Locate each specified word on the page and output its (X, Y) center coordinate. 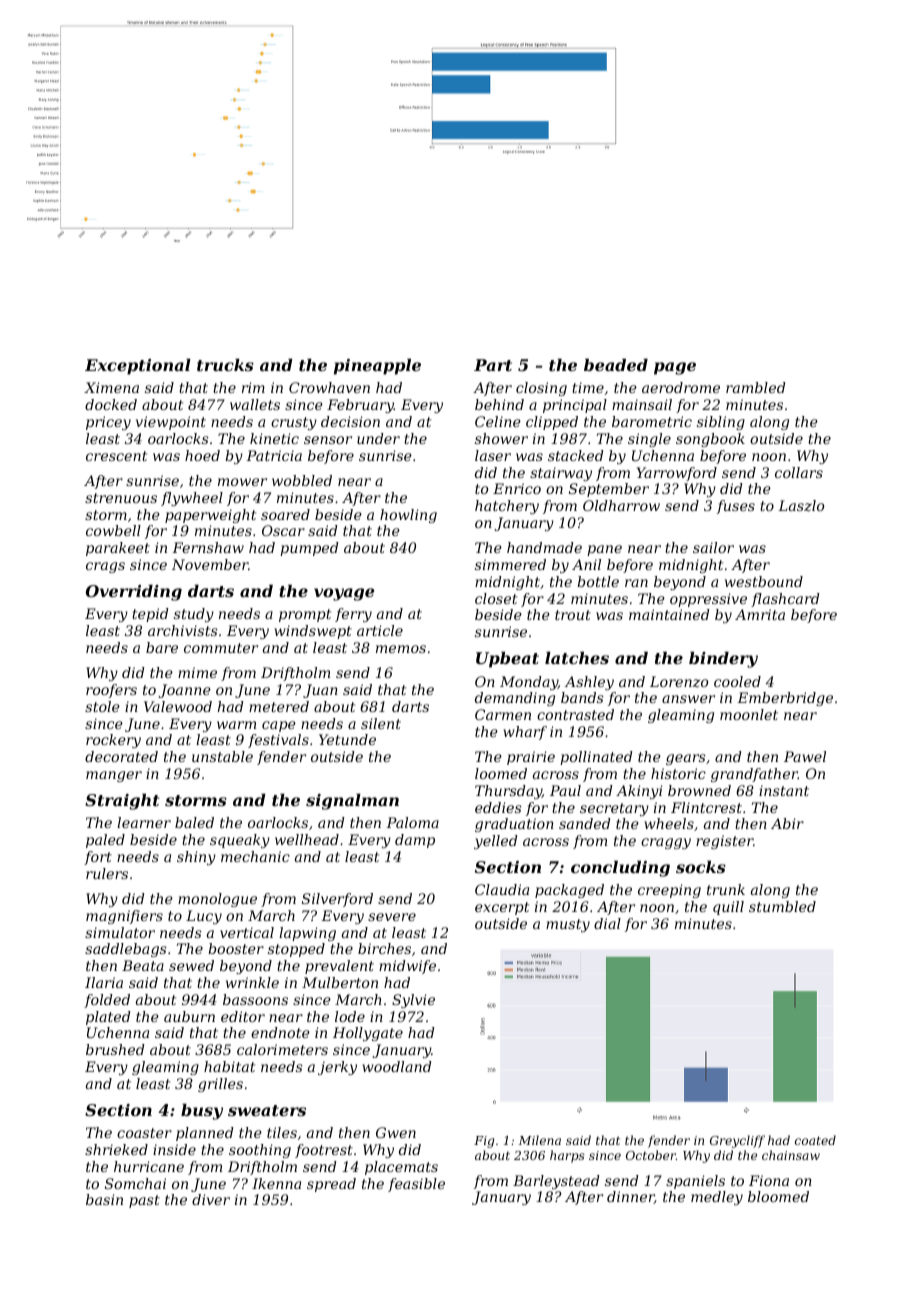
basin (104, 1199)
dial (607, 923)
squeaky (240, 841)
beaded (616, 365)
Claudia (502, 889)
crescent (116, 456)
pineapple (377, 367)
